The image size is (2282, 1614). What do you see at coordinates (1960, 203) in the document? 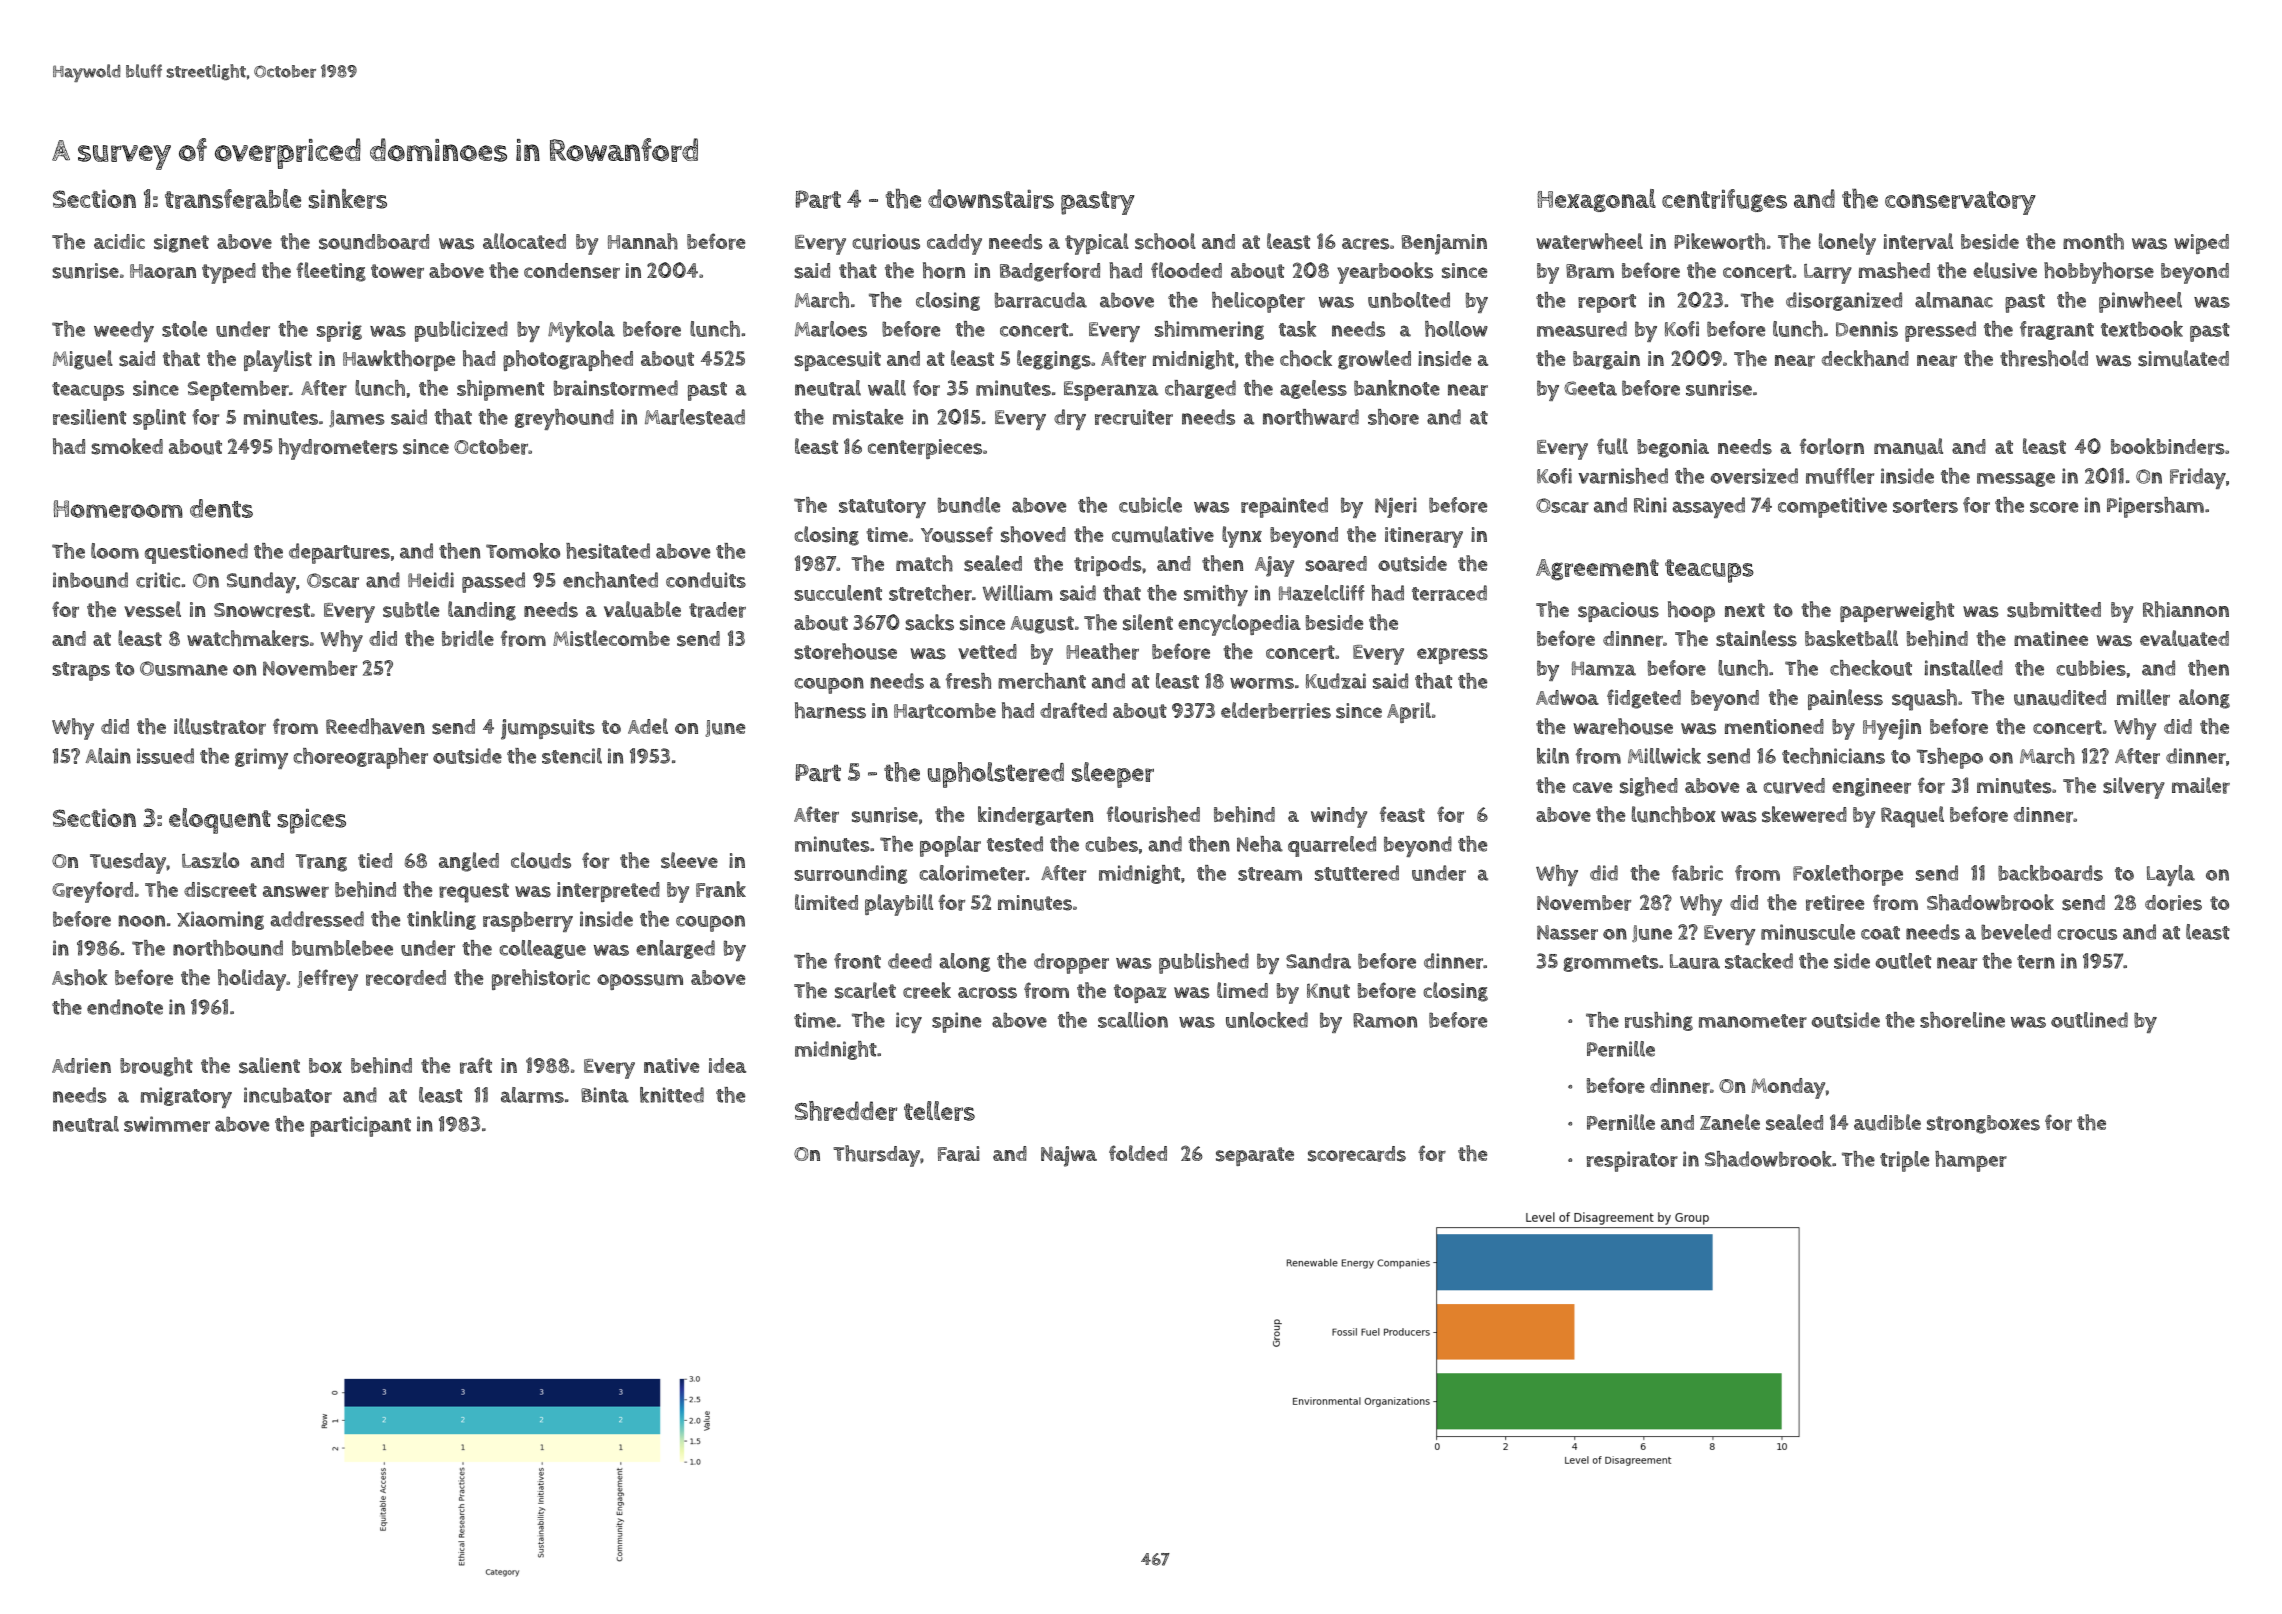
I see `conservatory` at bounding box center [1960, 203].
